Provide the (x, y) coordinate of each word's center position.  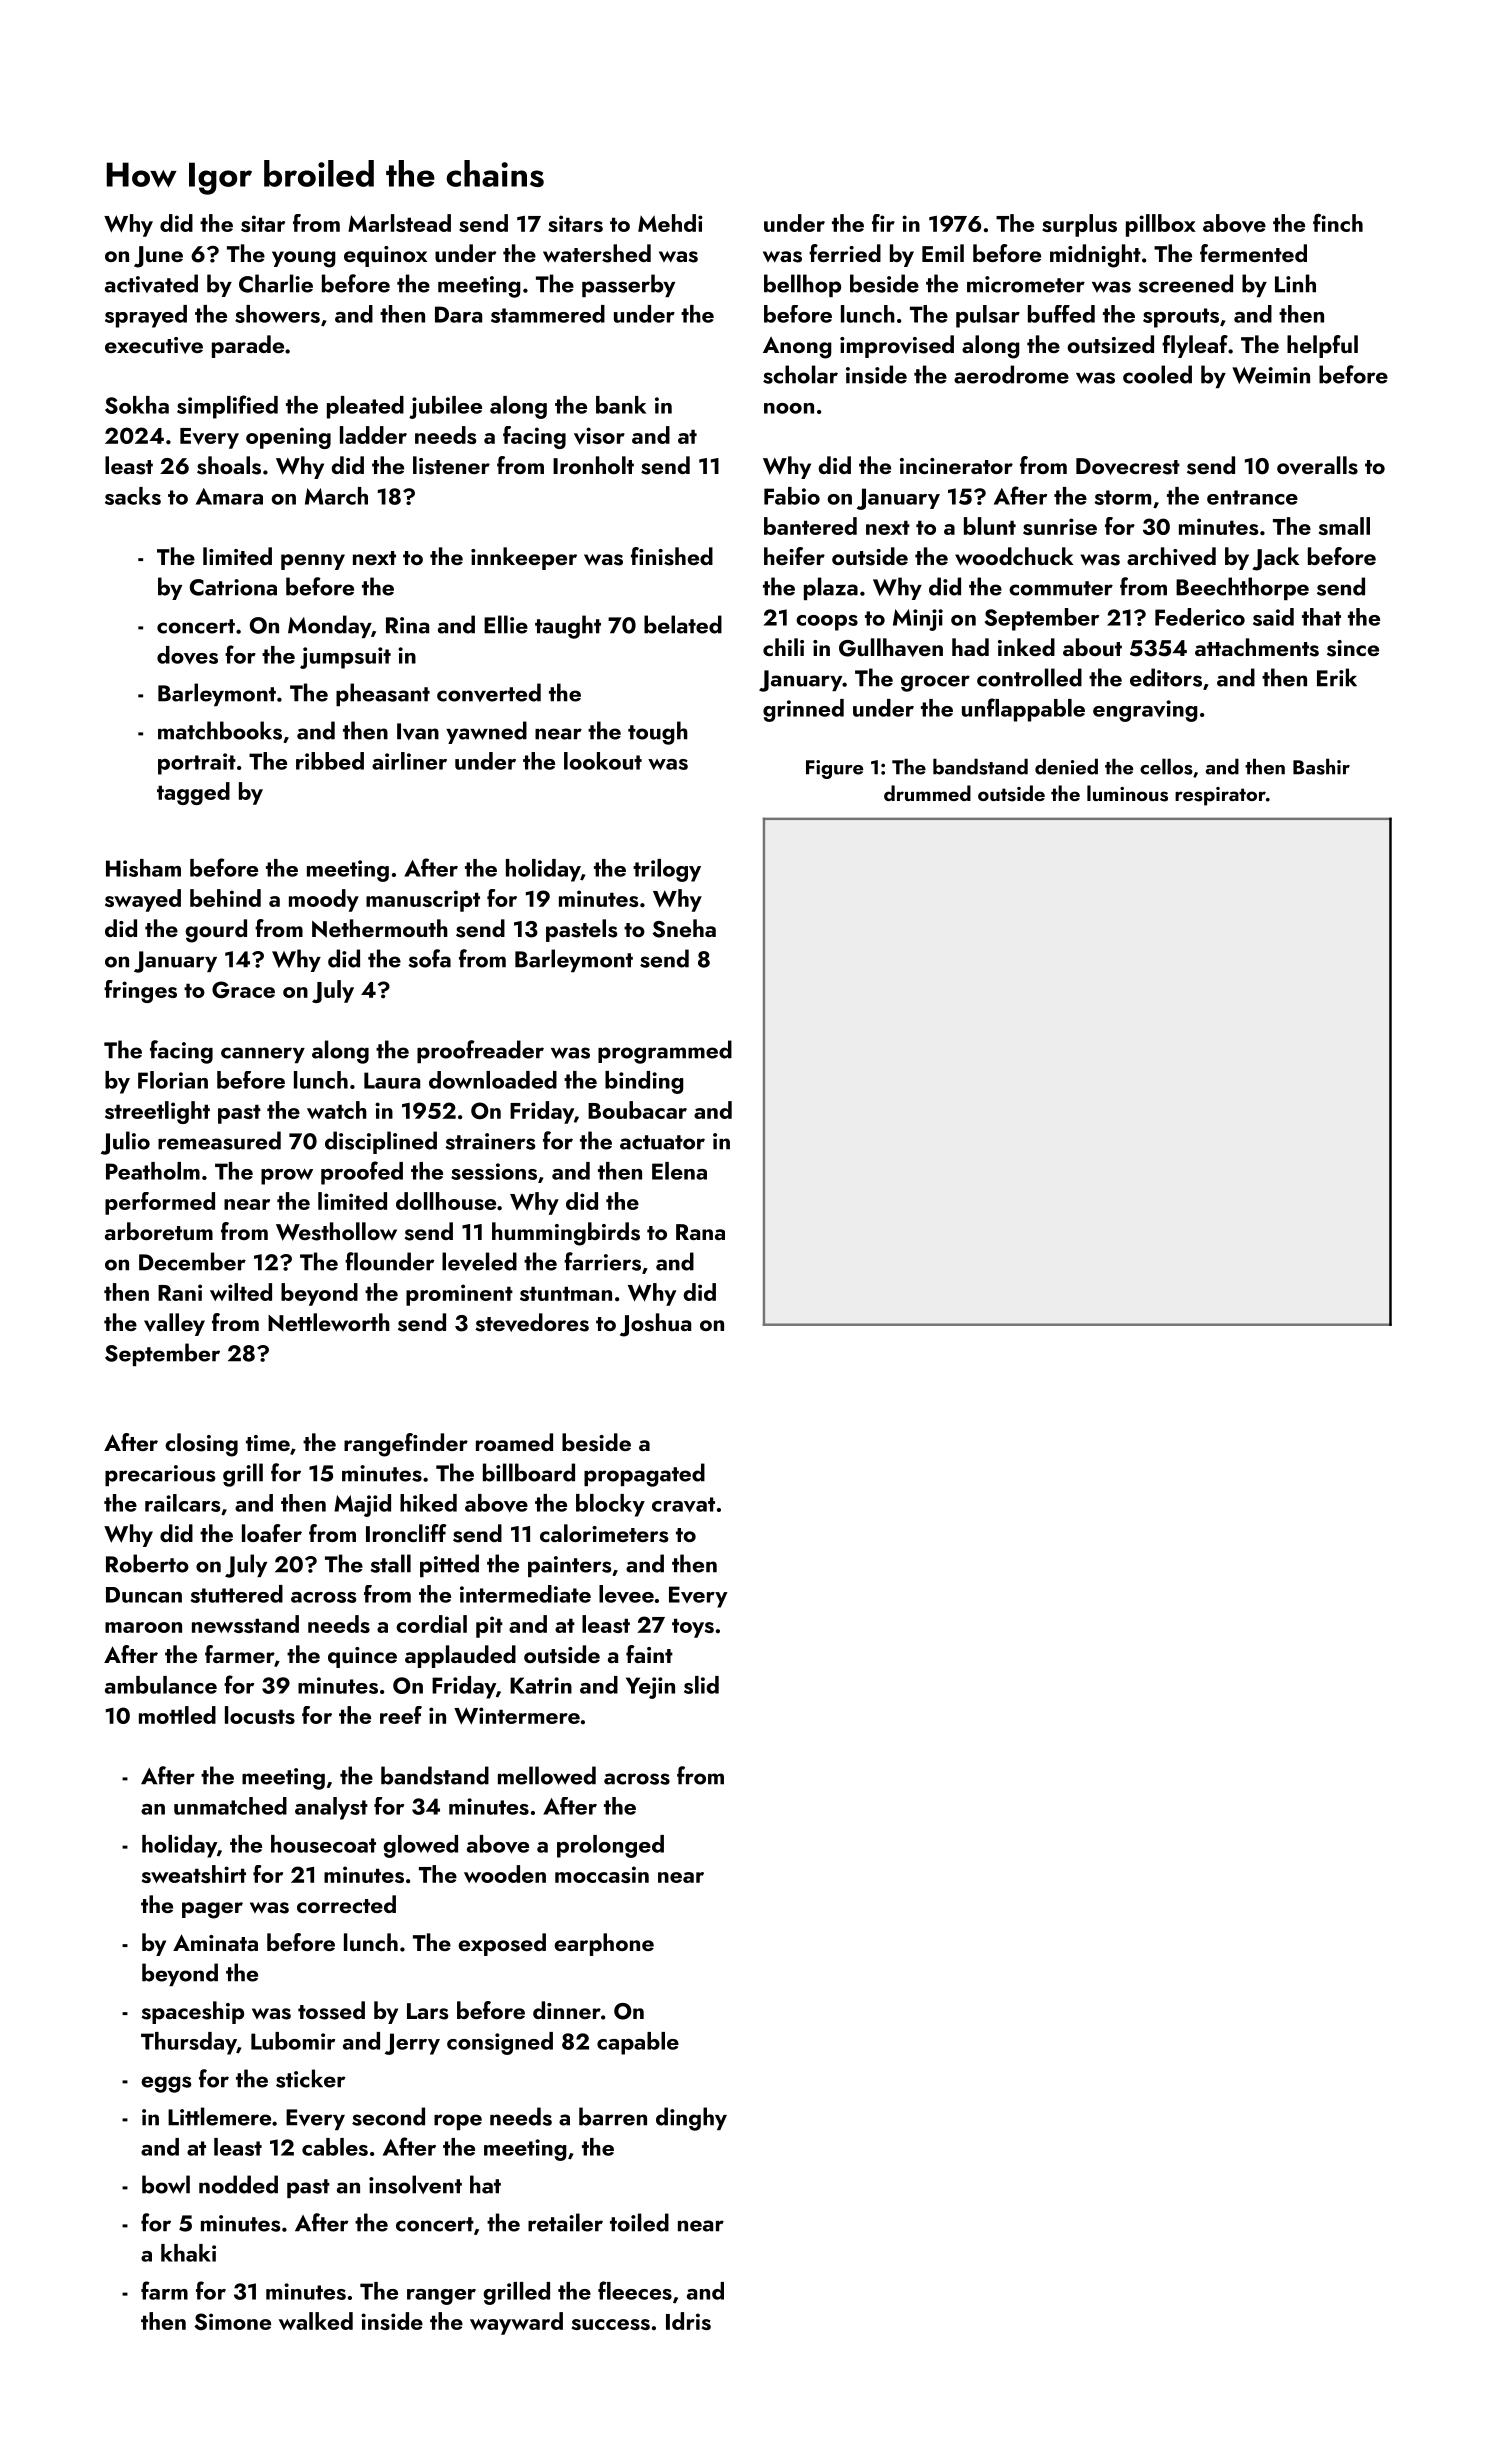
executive (154, 345)
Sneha (684, 928)
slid (701, 1685)
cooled (1157, 374)
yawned (486, 732)
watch (337, 1110)
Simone (232, 2321)
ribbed (330, 761)
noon (789, 408)
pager (212, 1910)
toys (693, 1628)
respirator (1220, 796)
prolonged (610, 1846)
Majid (362, 1505)
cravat (683, 1505)
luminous (1127, 793)
